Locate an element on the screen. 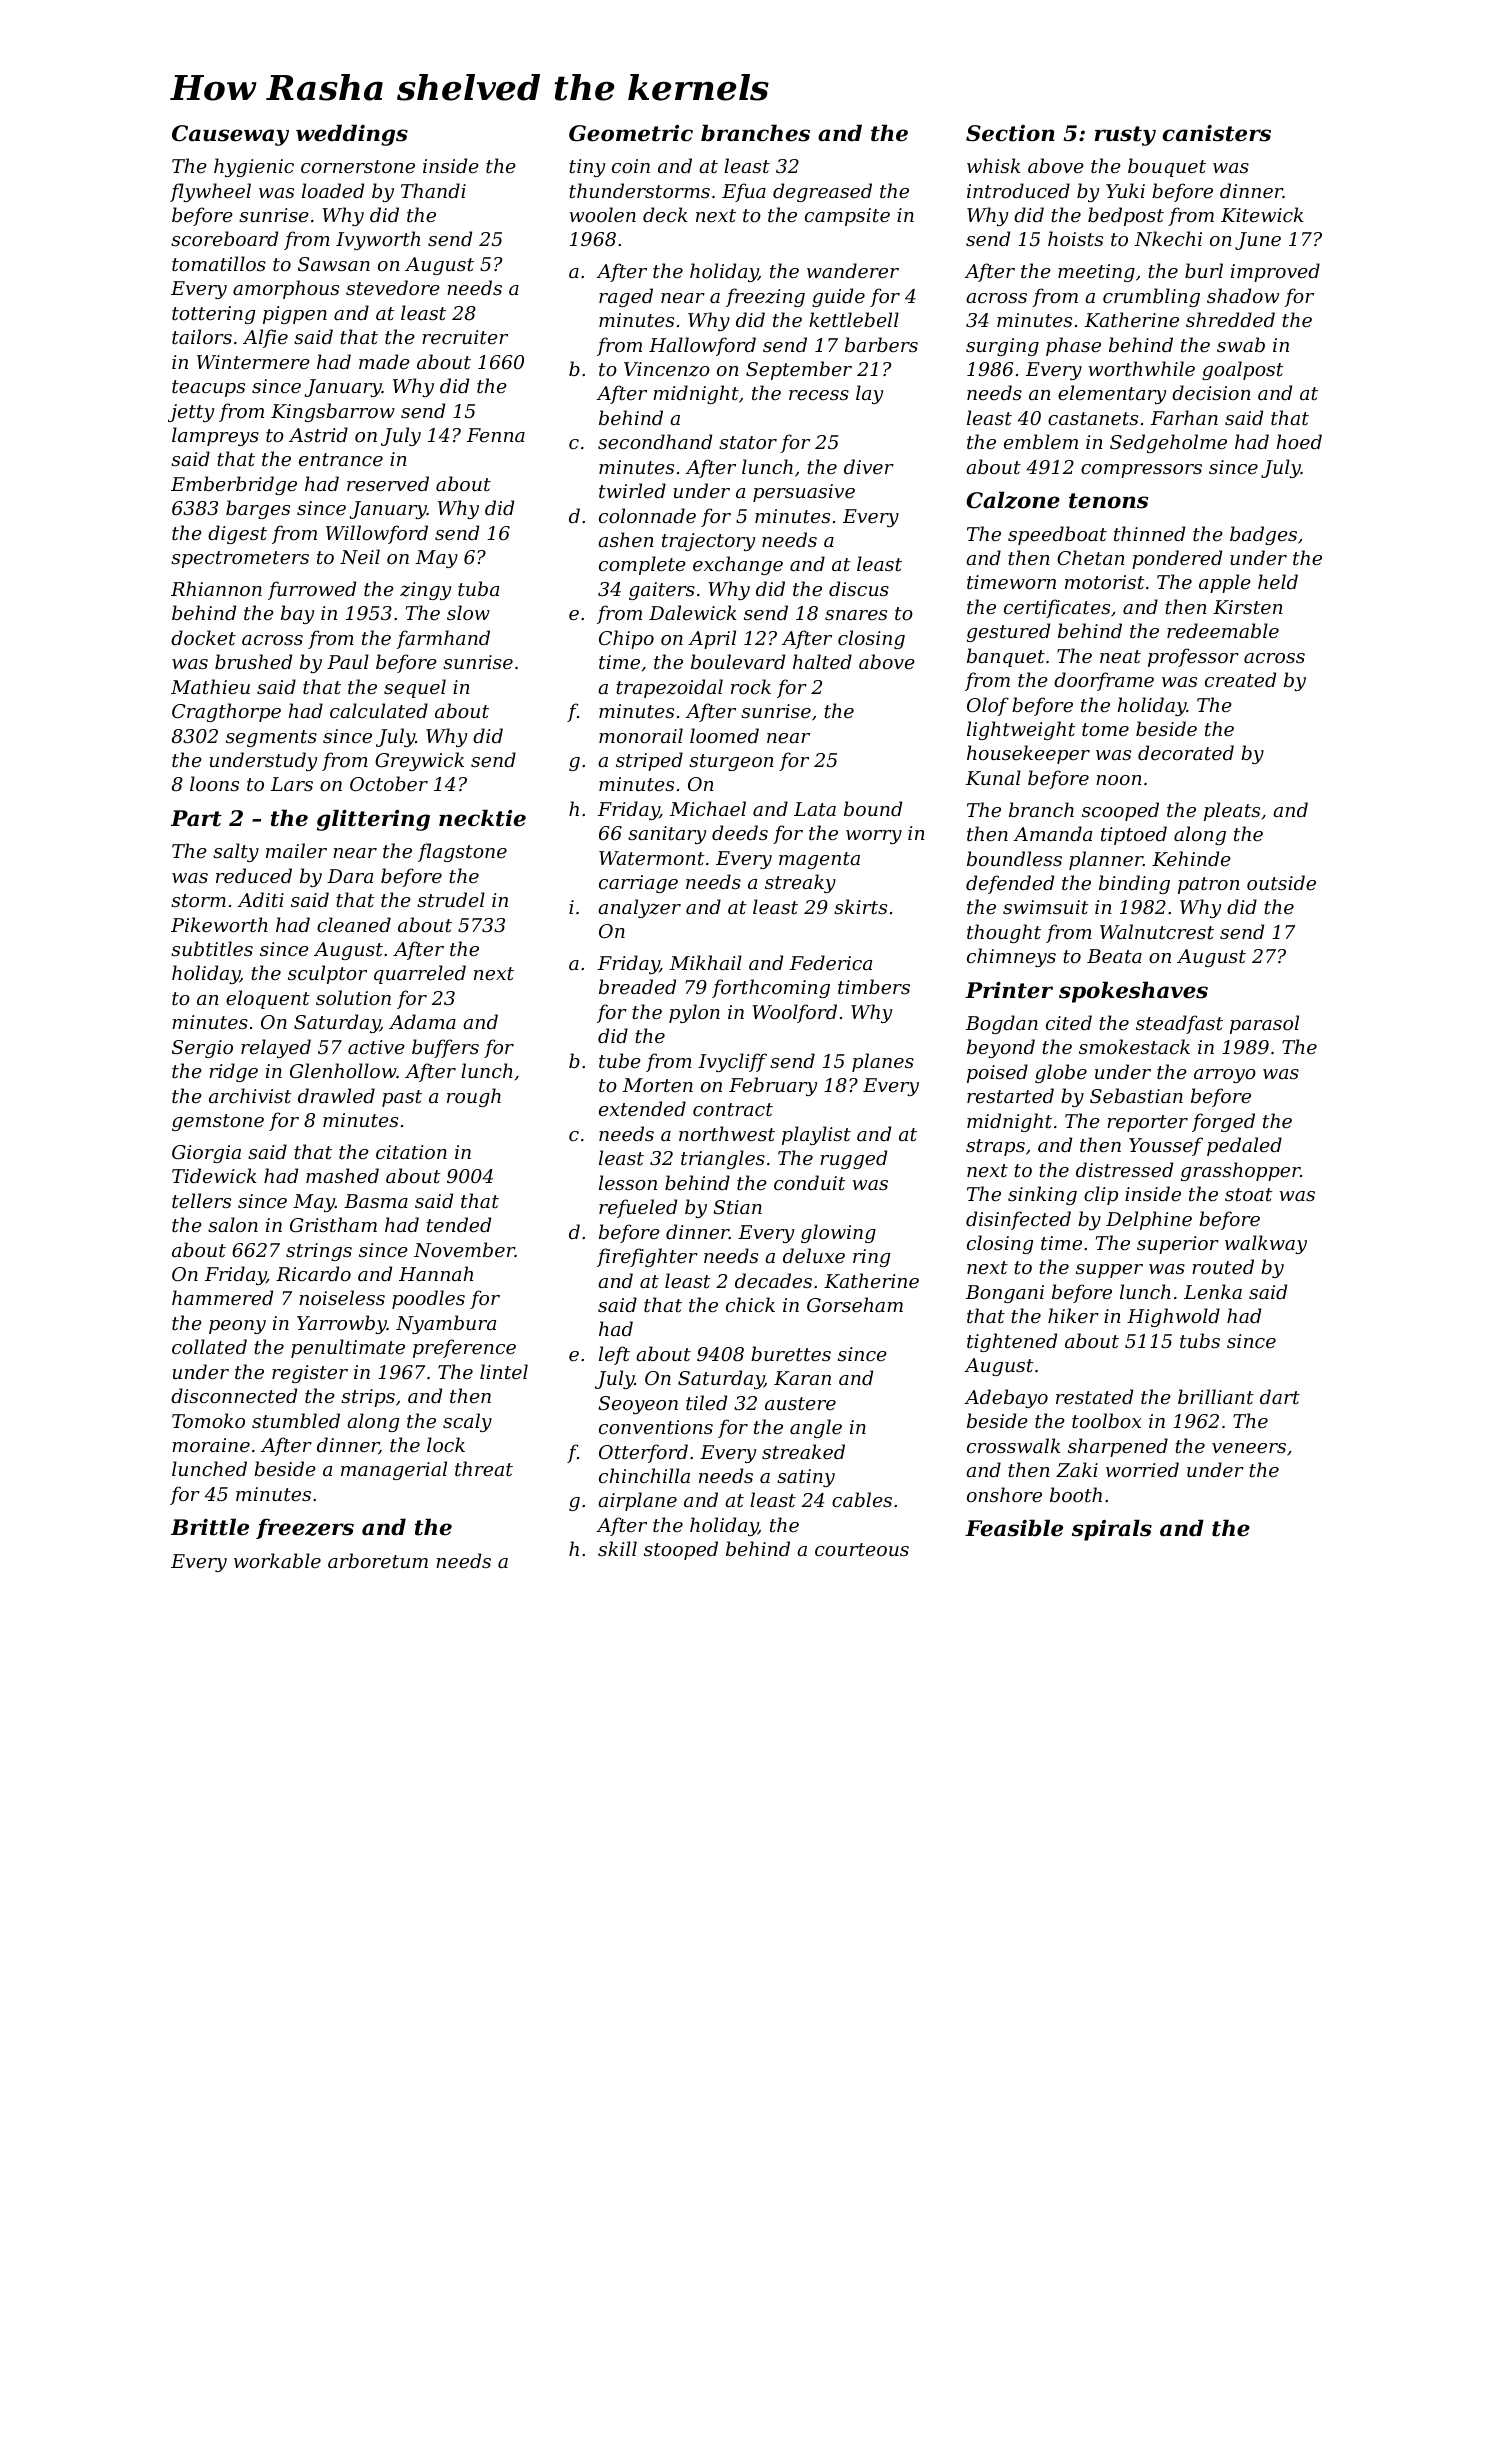 The width and height of the screenshot is (1496, 2464). canisters is located at coordinates (1217, 133).
